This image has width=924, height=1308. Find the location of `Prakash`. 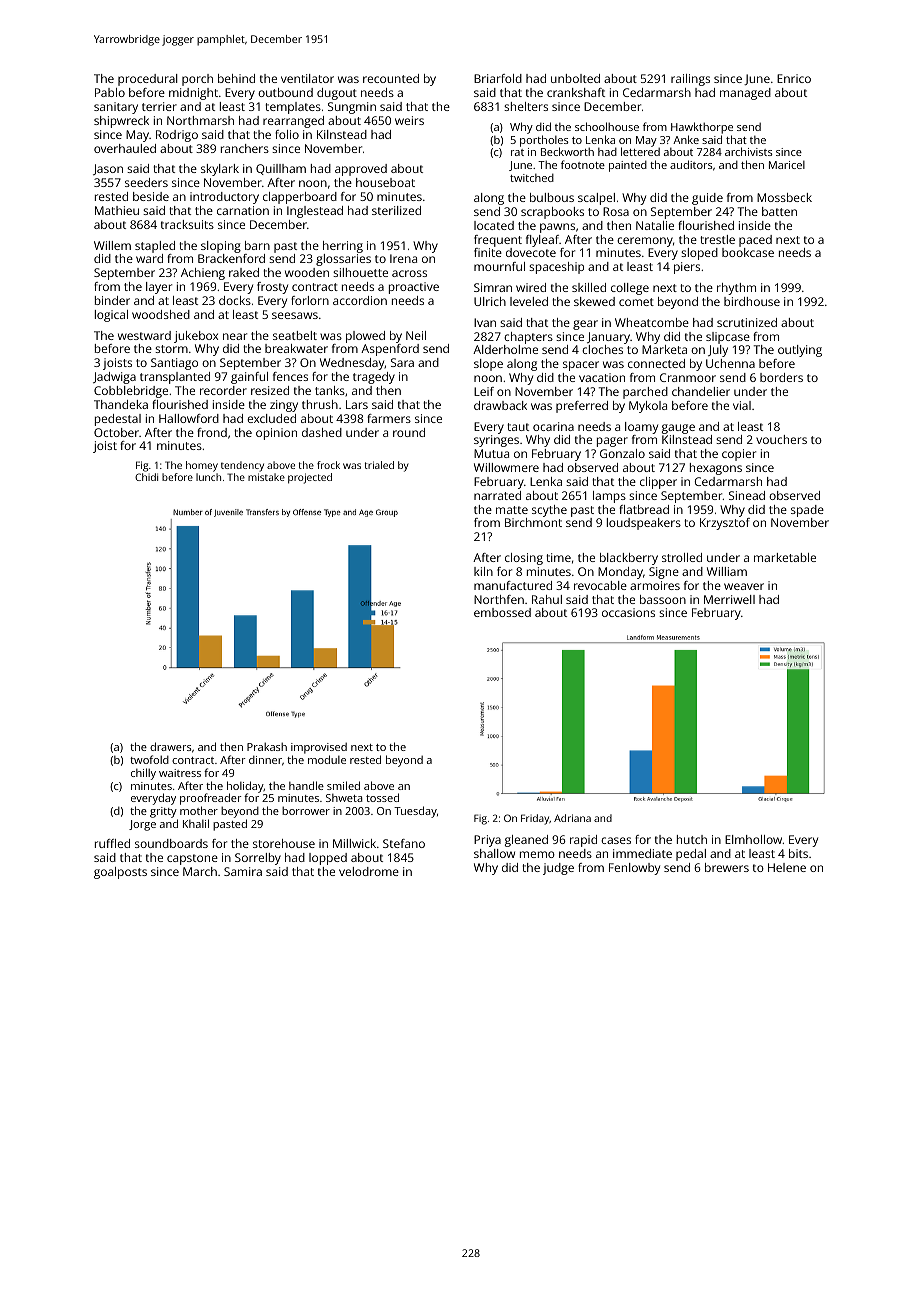

Prakash is located at coordinates (267, 746).
